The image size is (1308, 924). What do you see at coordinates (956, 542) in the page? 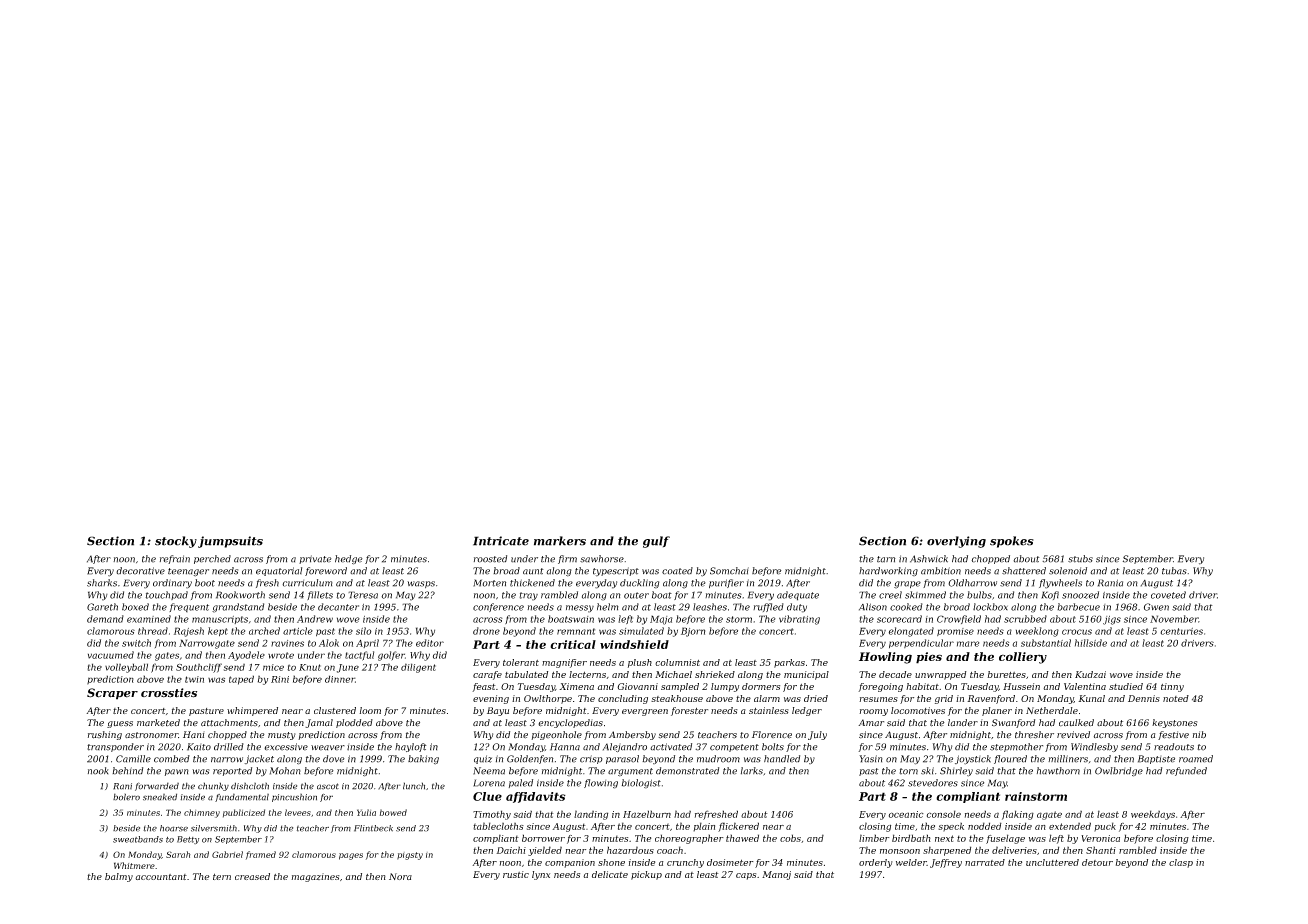
I see `overlying` at bounding box center [956, 542].
